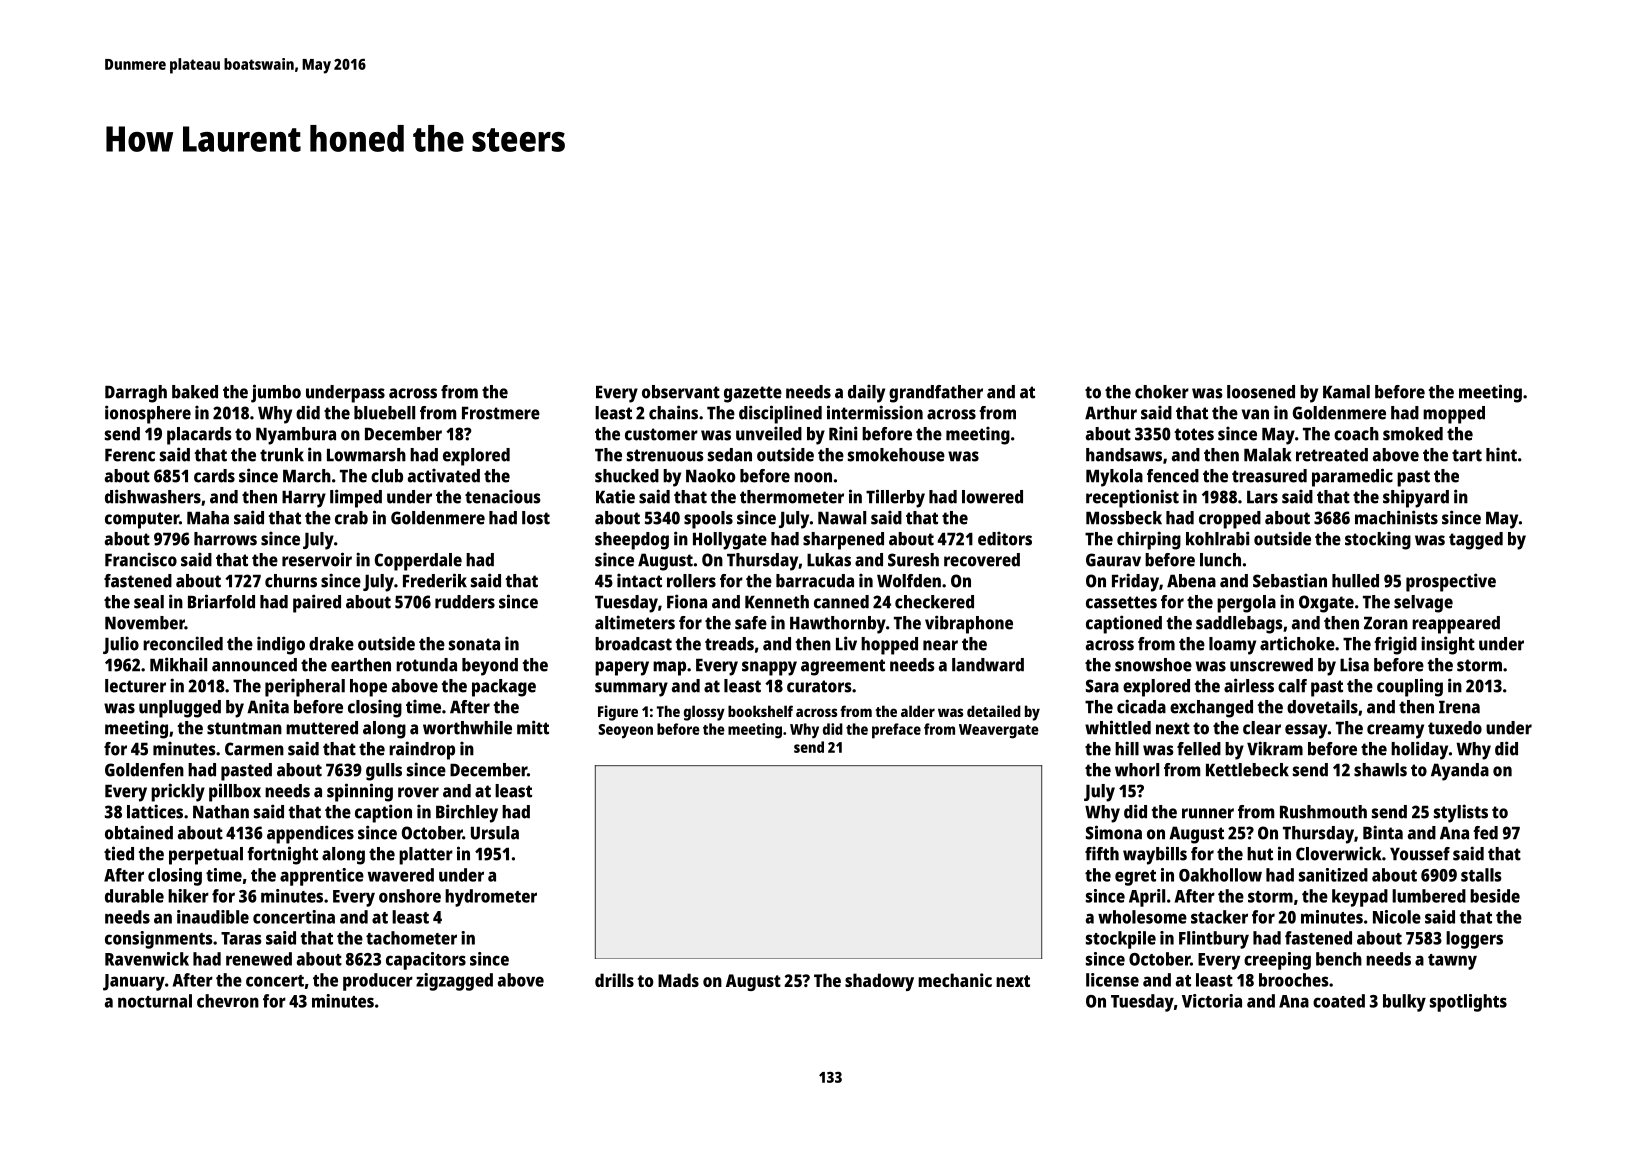 The width and height of the screenshot is (1637, 1158). Describe the element at coordinates (618, 713) in the screenshot. I see `Figure` at that location.
